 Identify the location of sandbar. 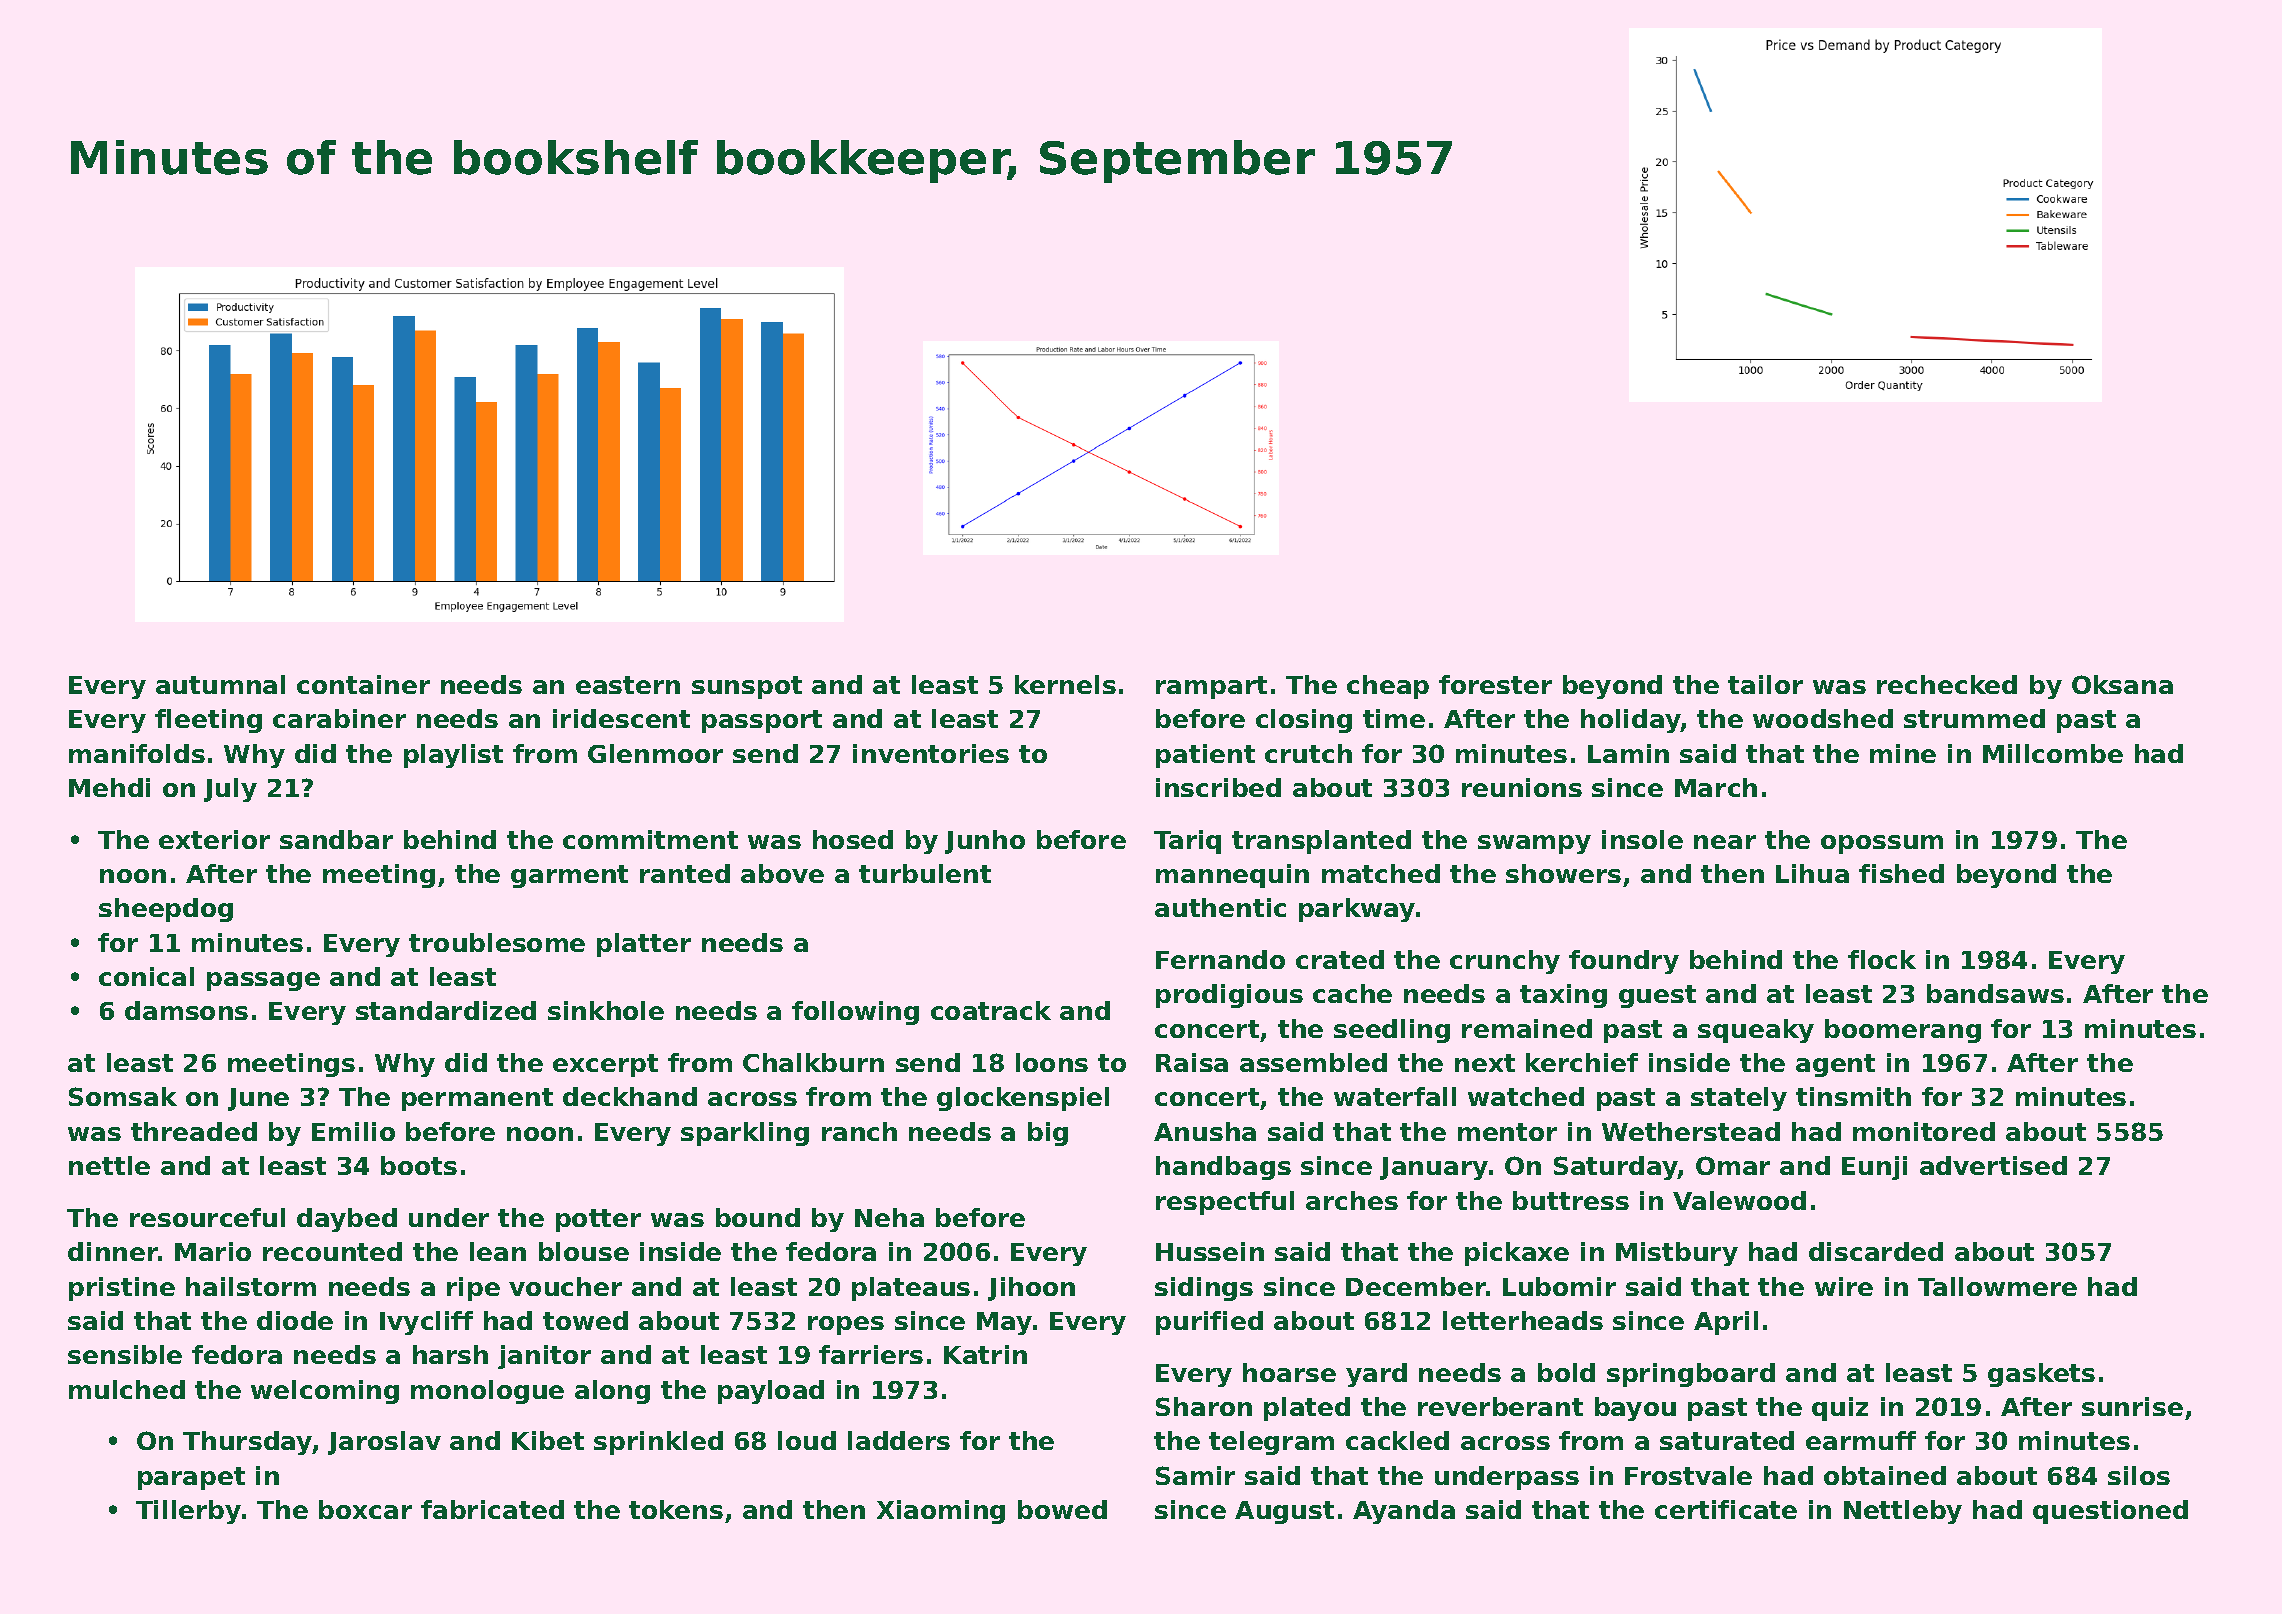
(336, 839).
